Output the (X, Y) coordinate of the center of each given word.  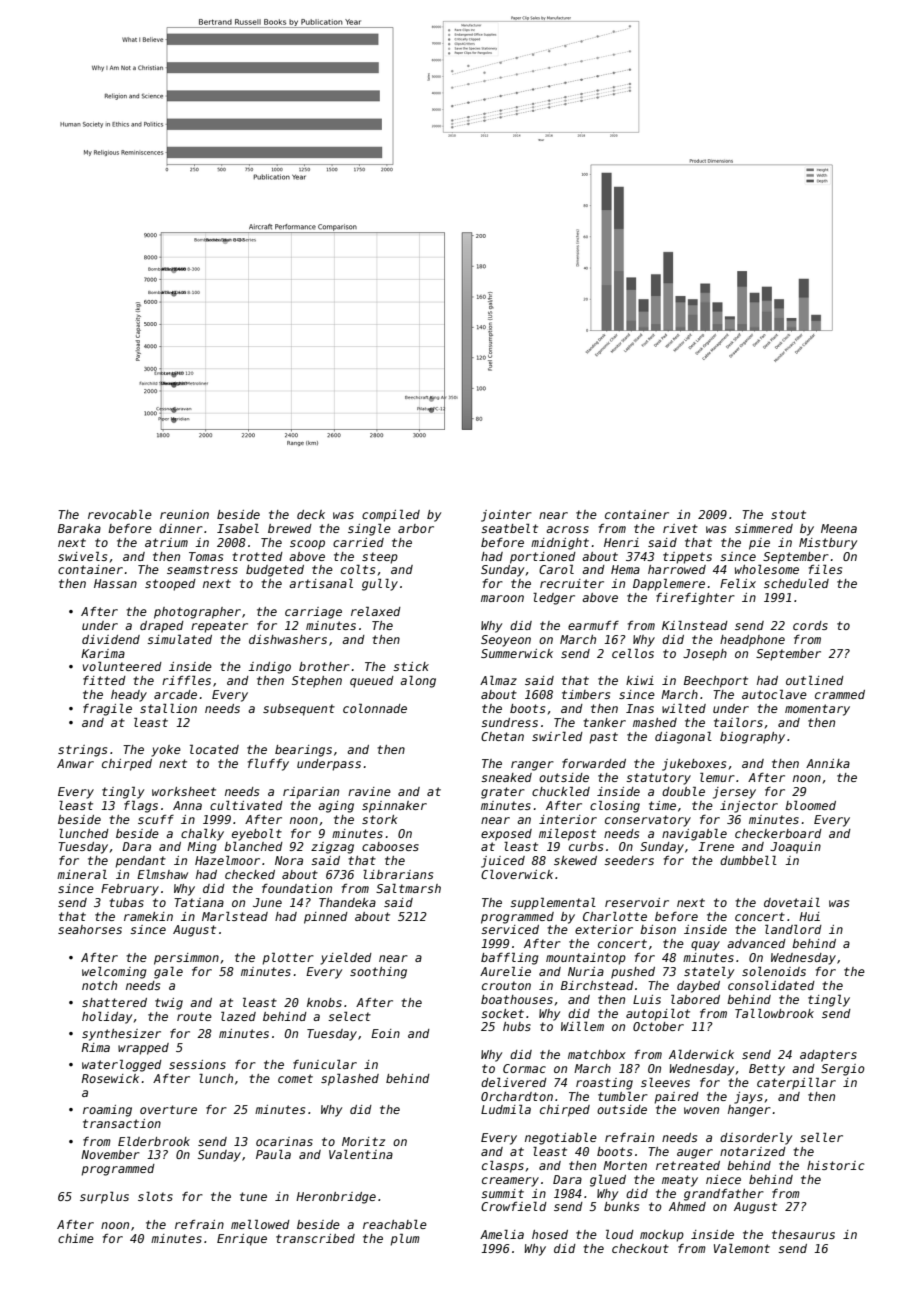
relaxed (376, 611)
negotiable (561, 1138)
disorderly (756, 1138)
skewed (575, 860)
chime (76, 1238)
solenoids (774, 971)
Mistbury (828, 544)
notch (99, 985)
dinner (181, 528)
